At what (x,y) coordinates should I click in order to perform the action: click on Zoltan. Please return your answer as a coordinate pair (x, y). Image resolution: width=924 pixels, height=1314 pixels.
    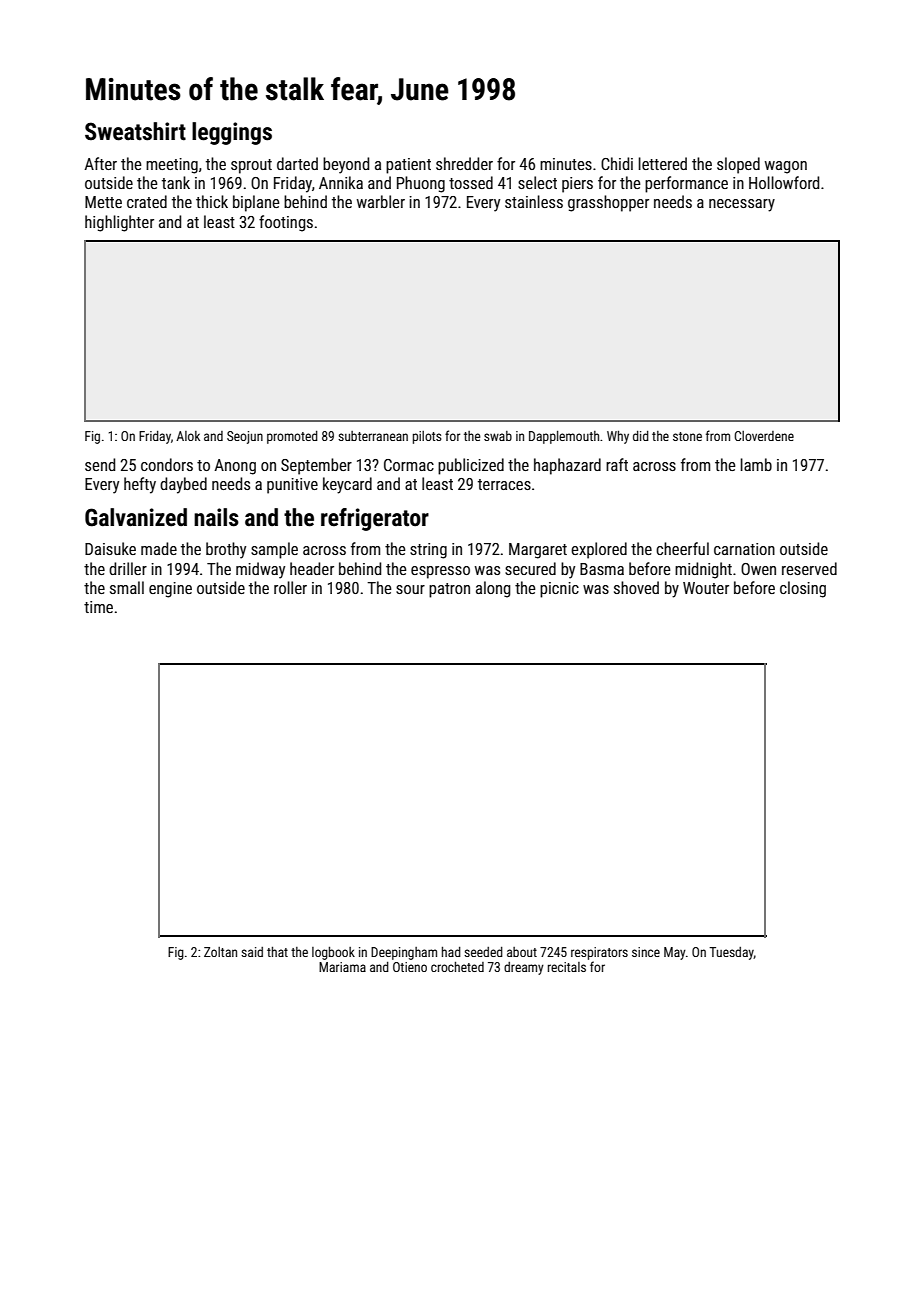
    Looking at the image, I should click on (220, 952).
